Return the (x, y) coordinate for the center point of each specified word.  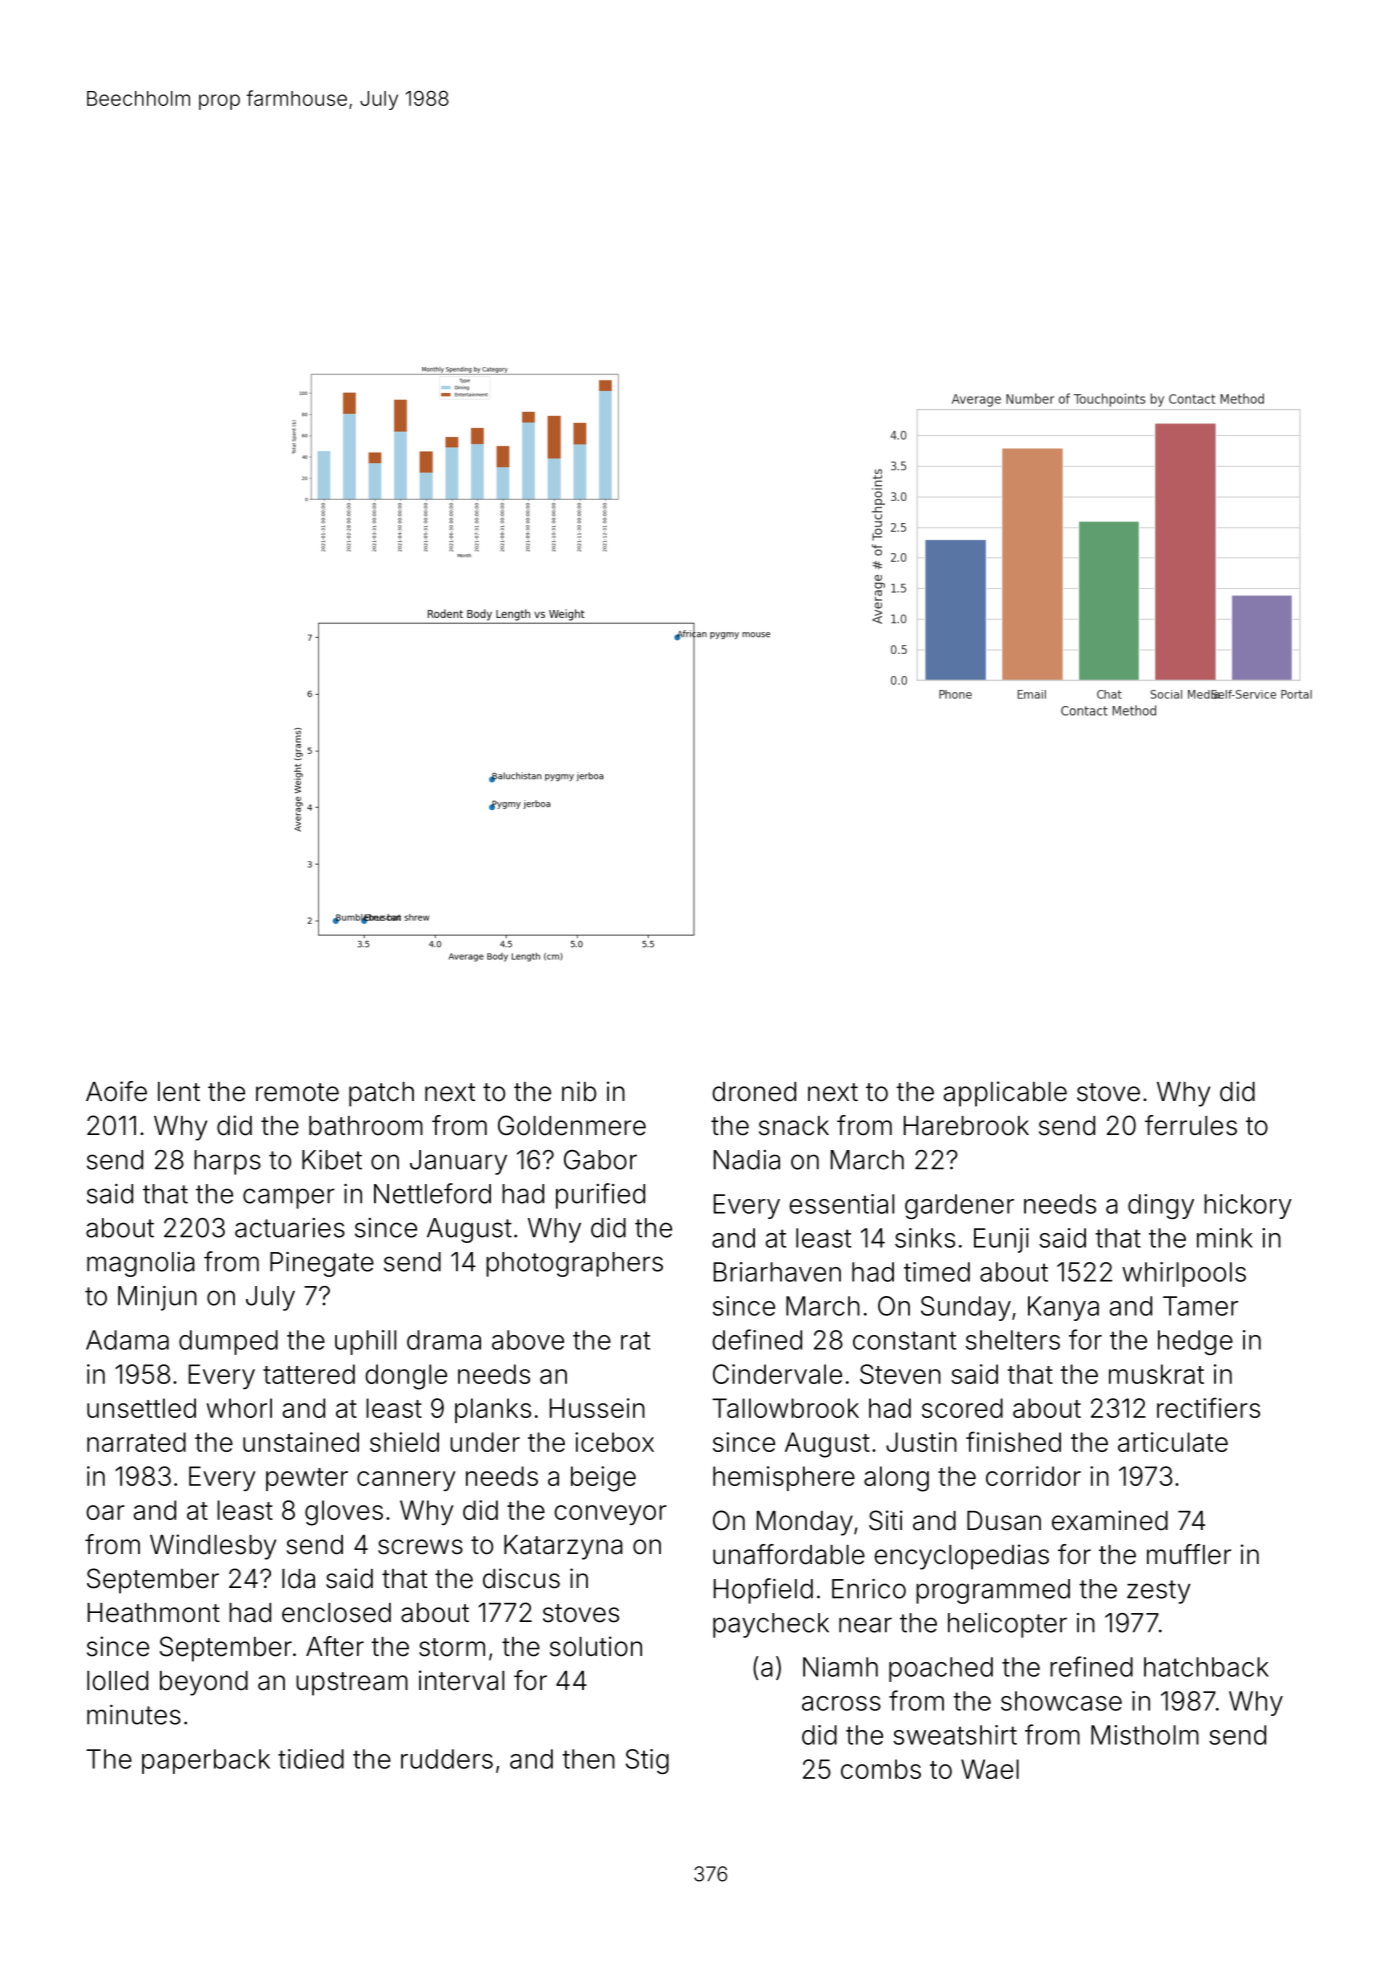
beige (603, 1479)
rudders (447, 1759)
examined (1110, 1520)
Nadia (747, 1160)
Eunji (1001, 1240)
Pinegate (322, 1264)
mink (1225, 1238)
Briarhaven (777, 1272)
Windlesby (213, 1547)
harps (227, 1162)
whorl (239, 1408)
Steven (900, 1374)
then (588, 1759)
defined (757, 1339)
